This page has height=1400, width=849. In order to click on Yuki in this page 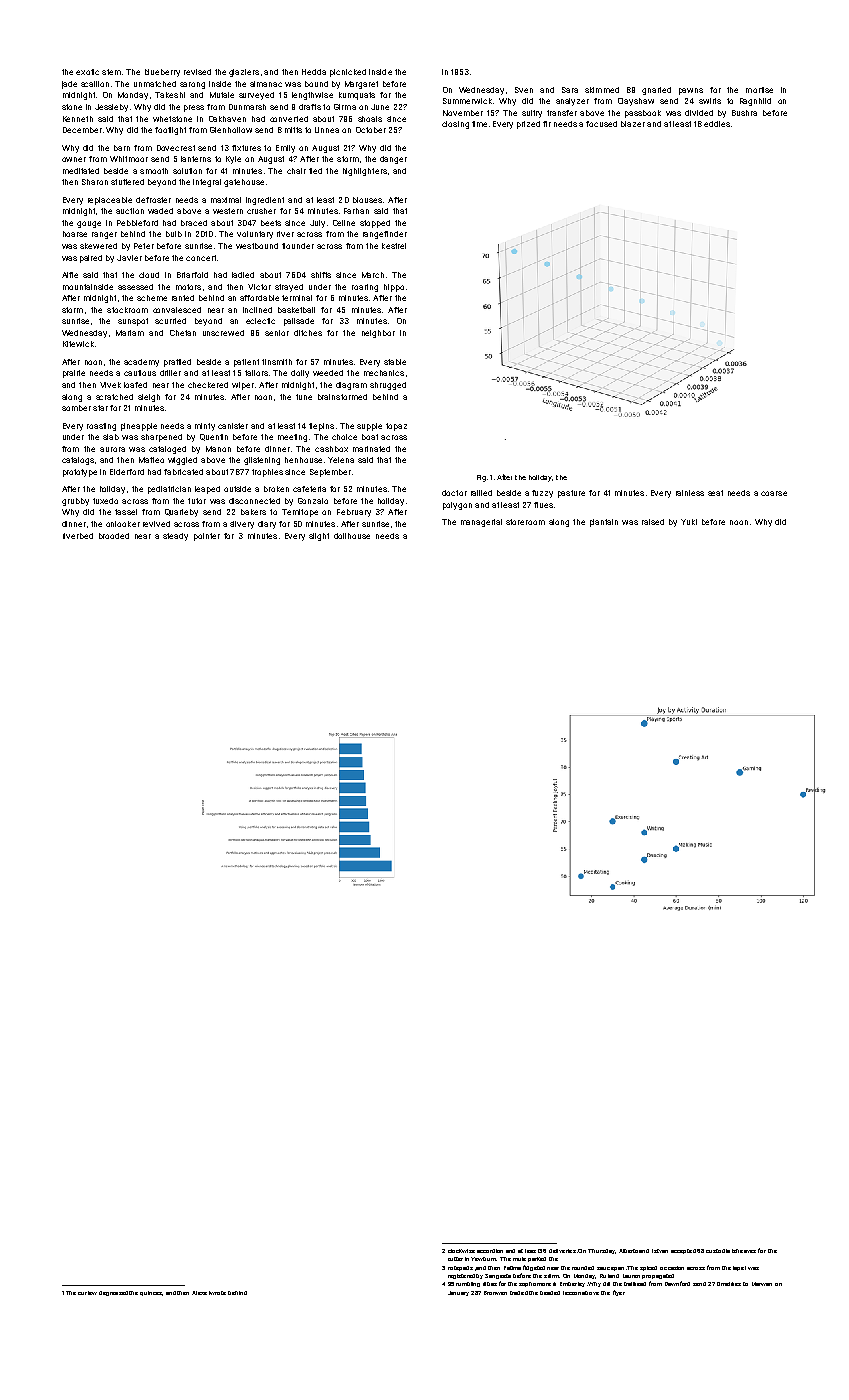, I will do `click(689, 522)`.
